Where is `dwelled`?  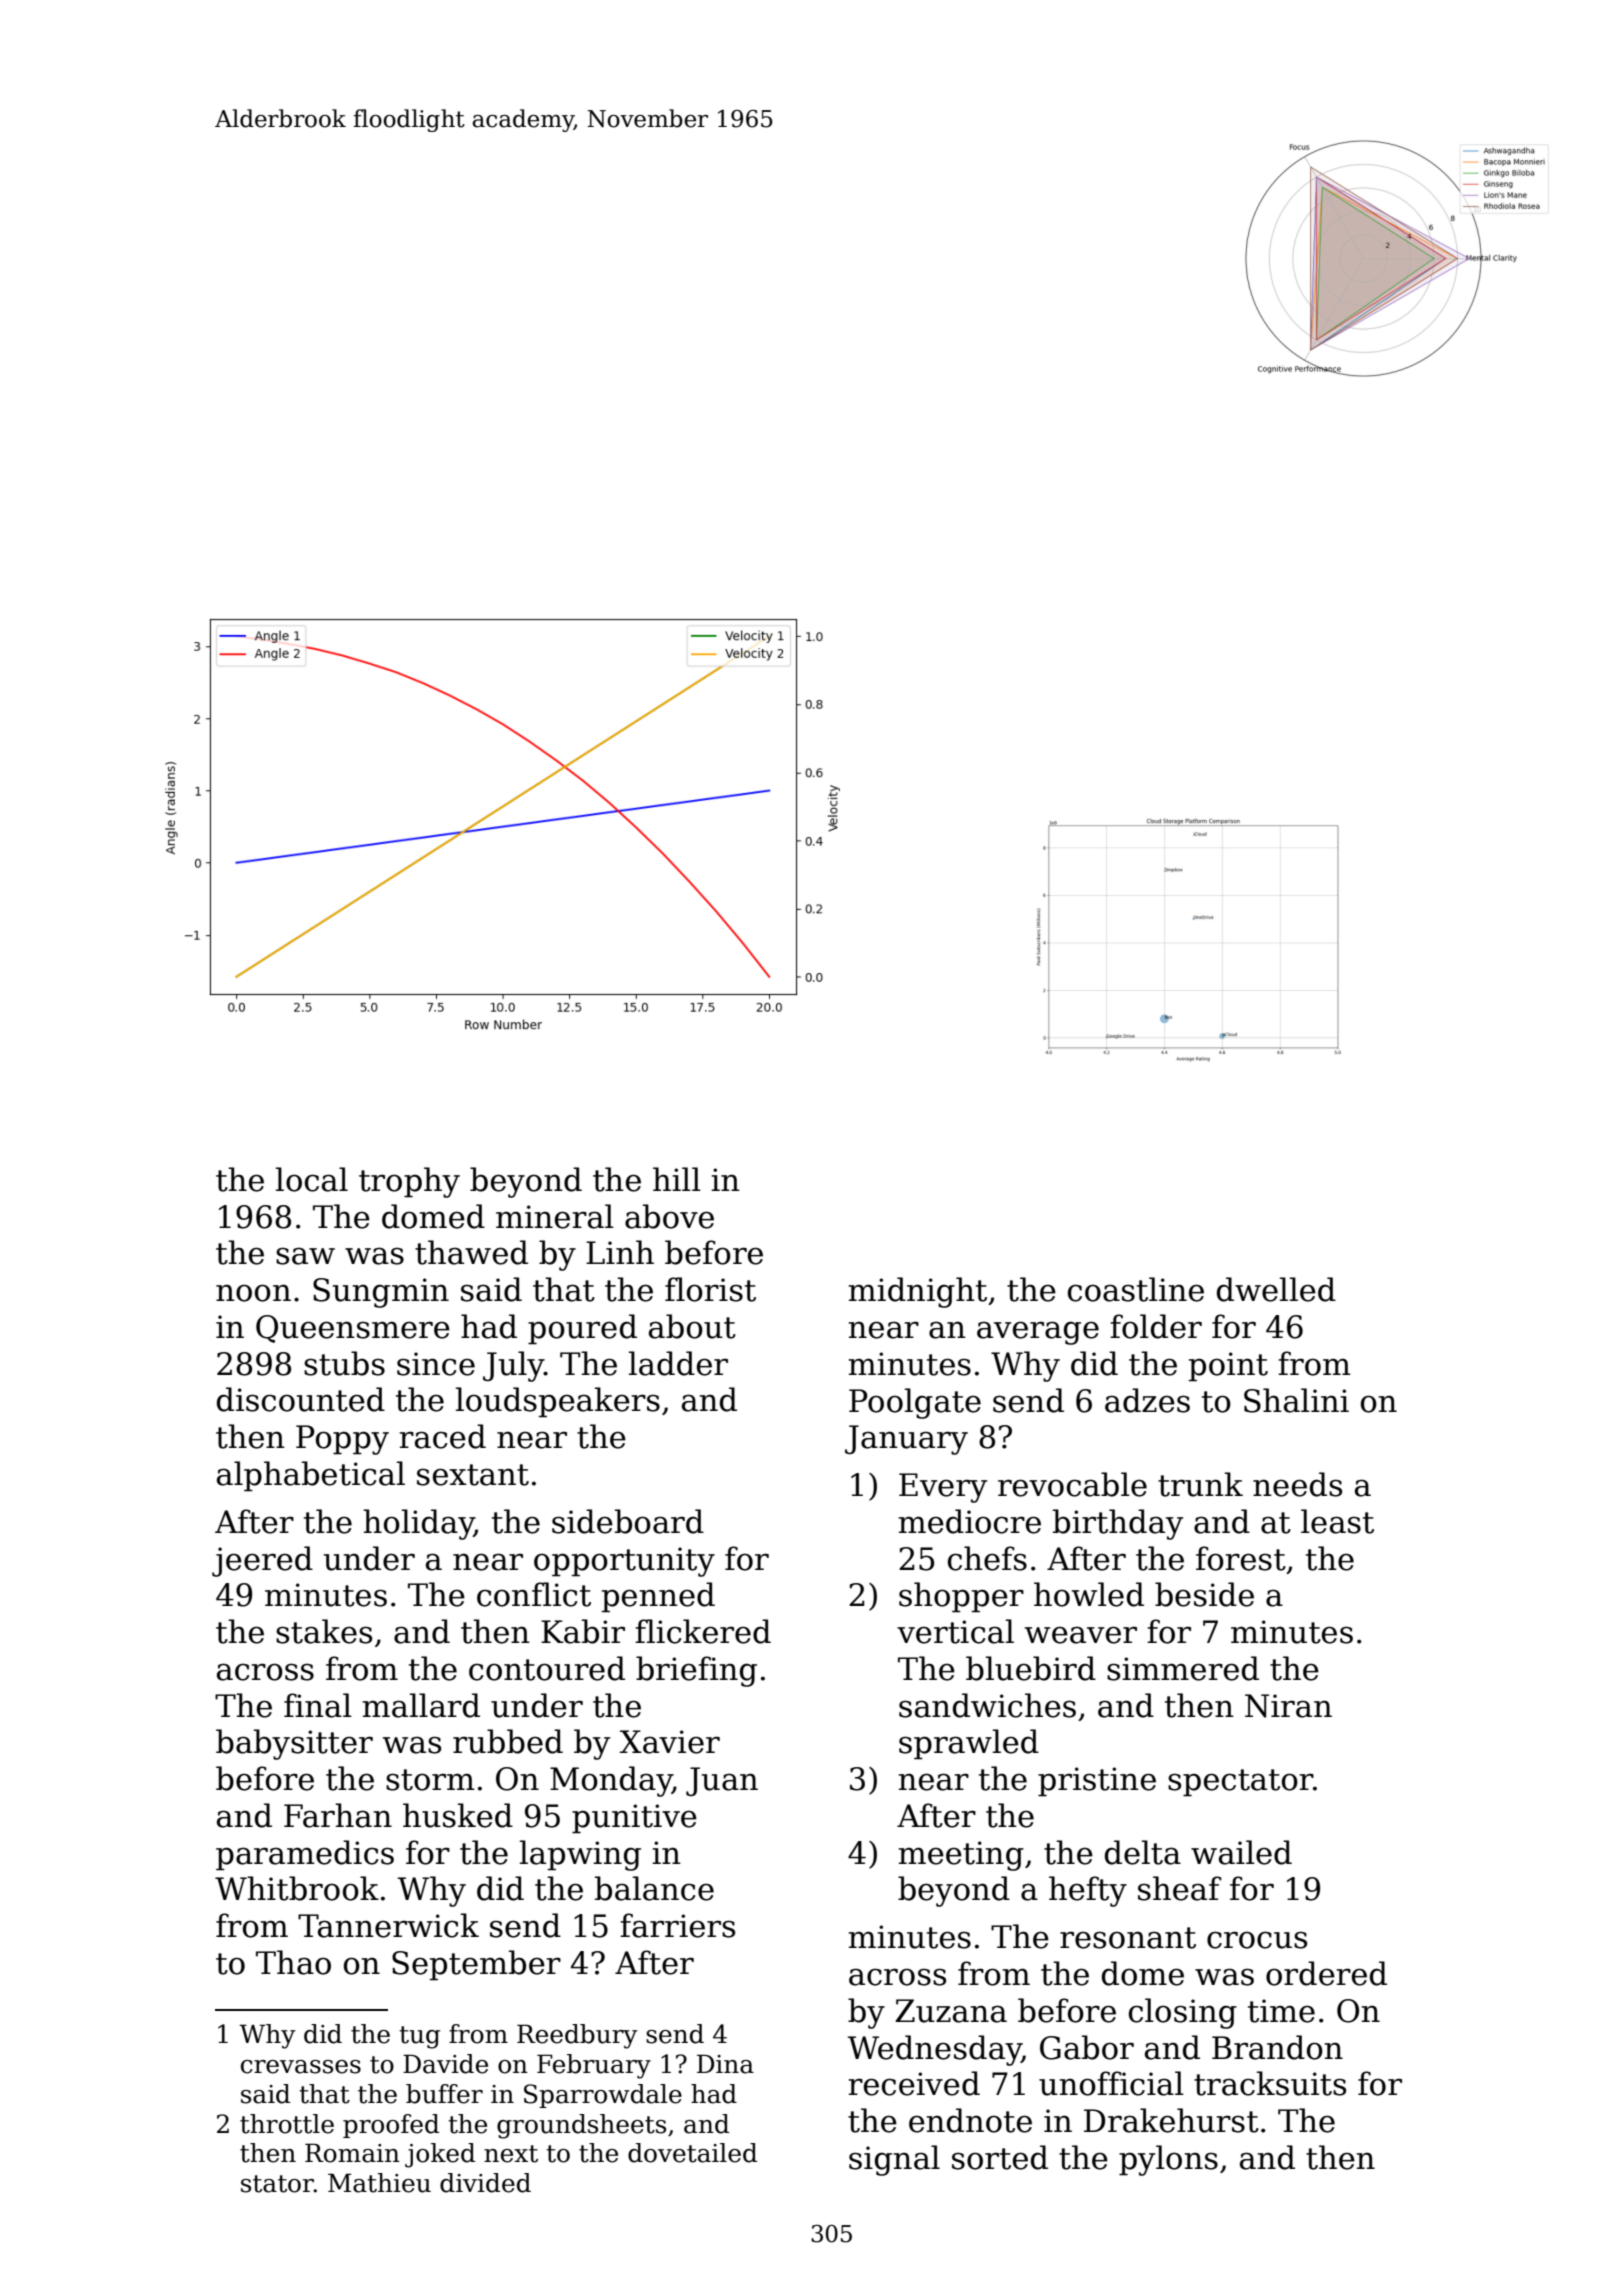
dwelled is located at coordinates (1276, 1289).
